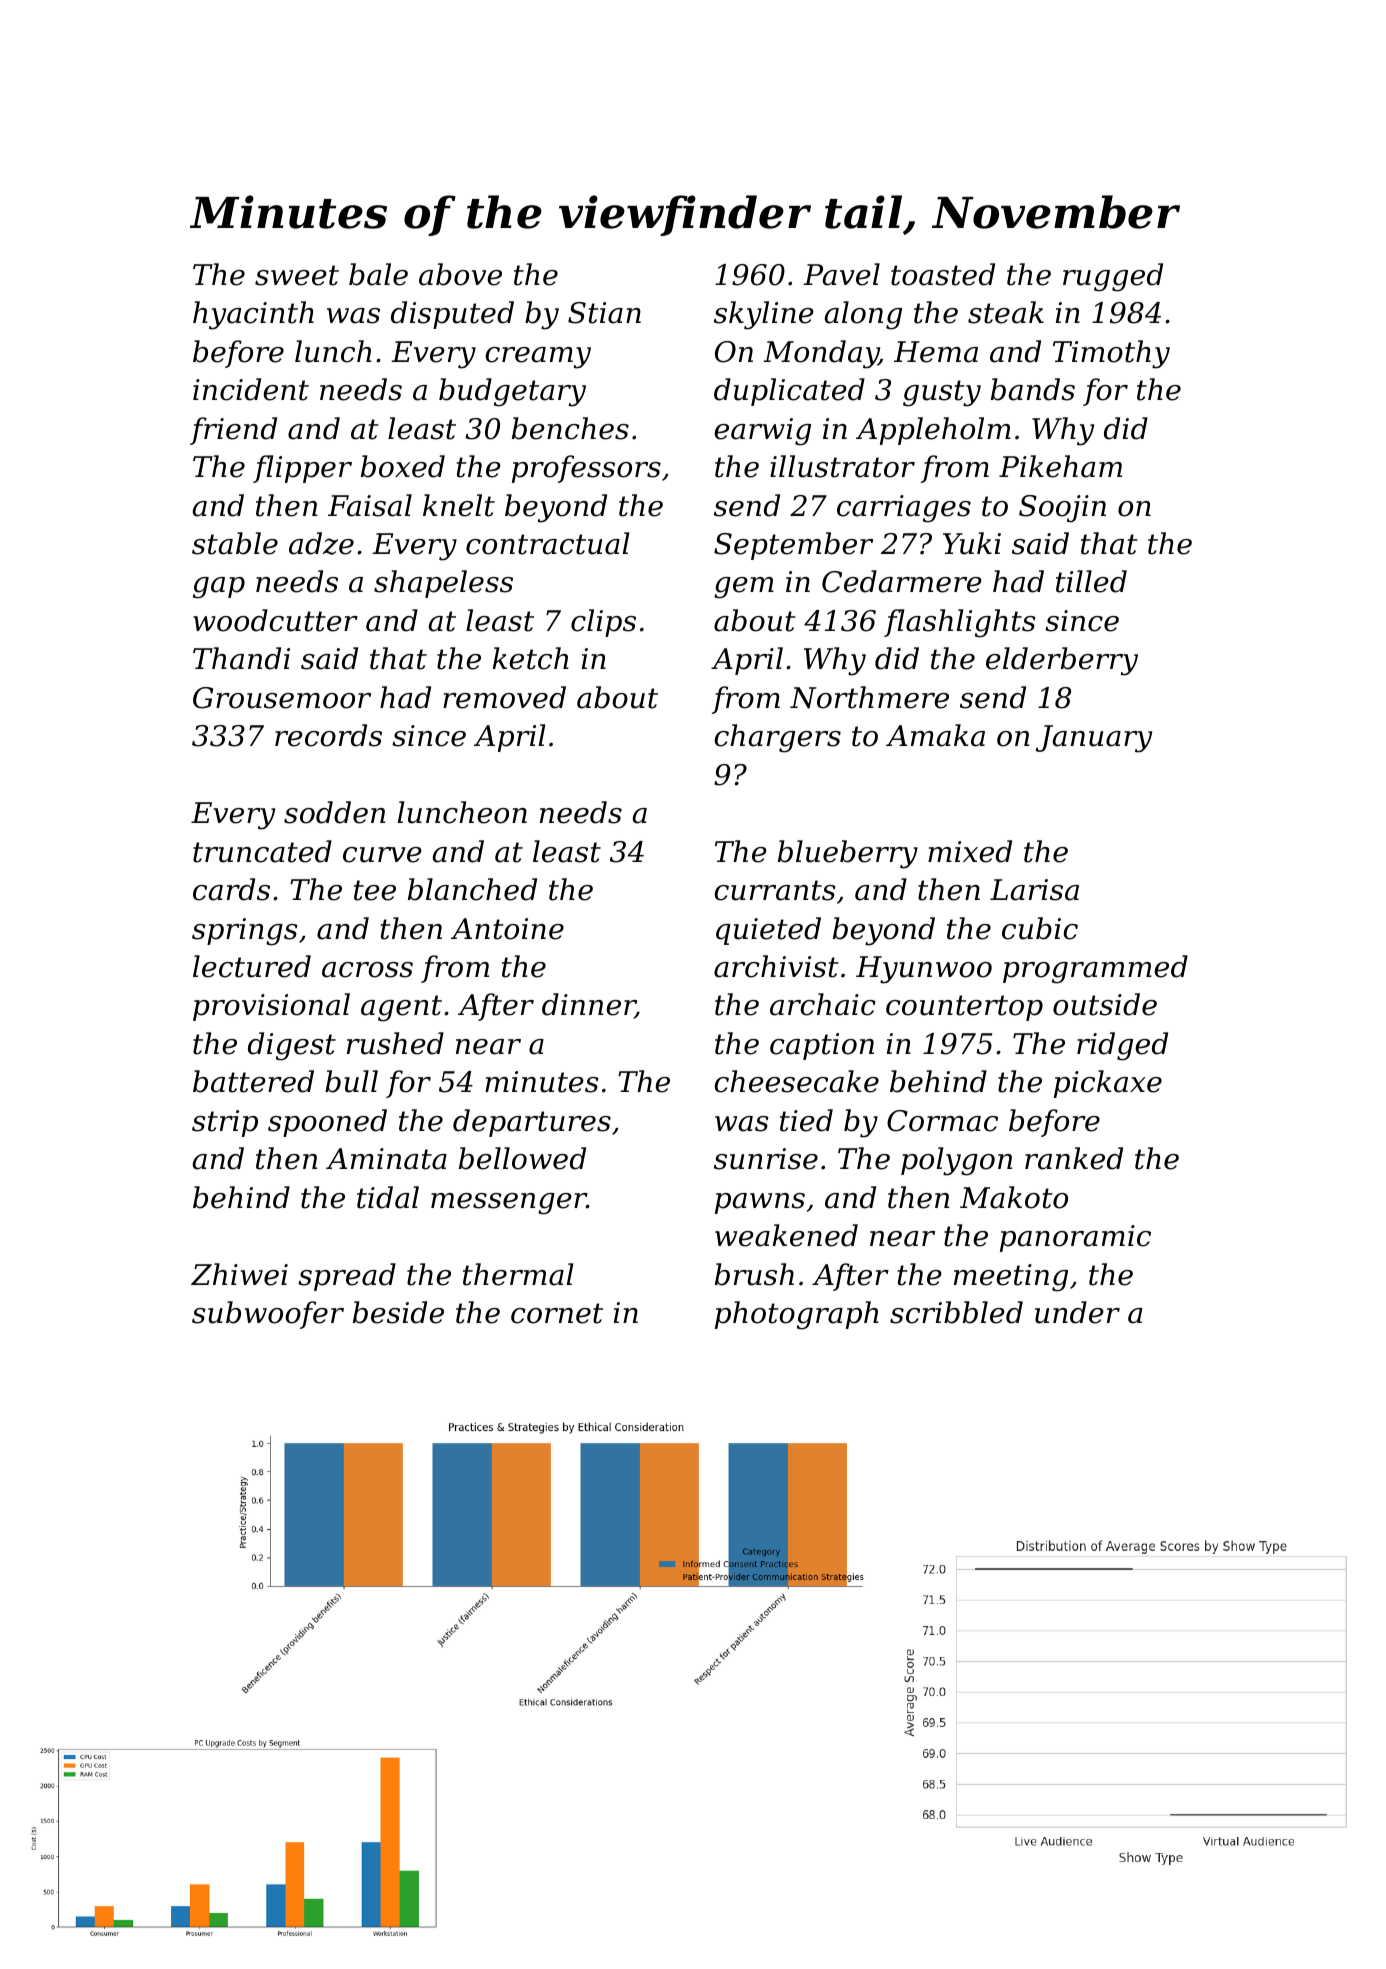  Describe the element at coordinates (924, 970) in the screenshot. I see `Hyunwoo` at that location.
